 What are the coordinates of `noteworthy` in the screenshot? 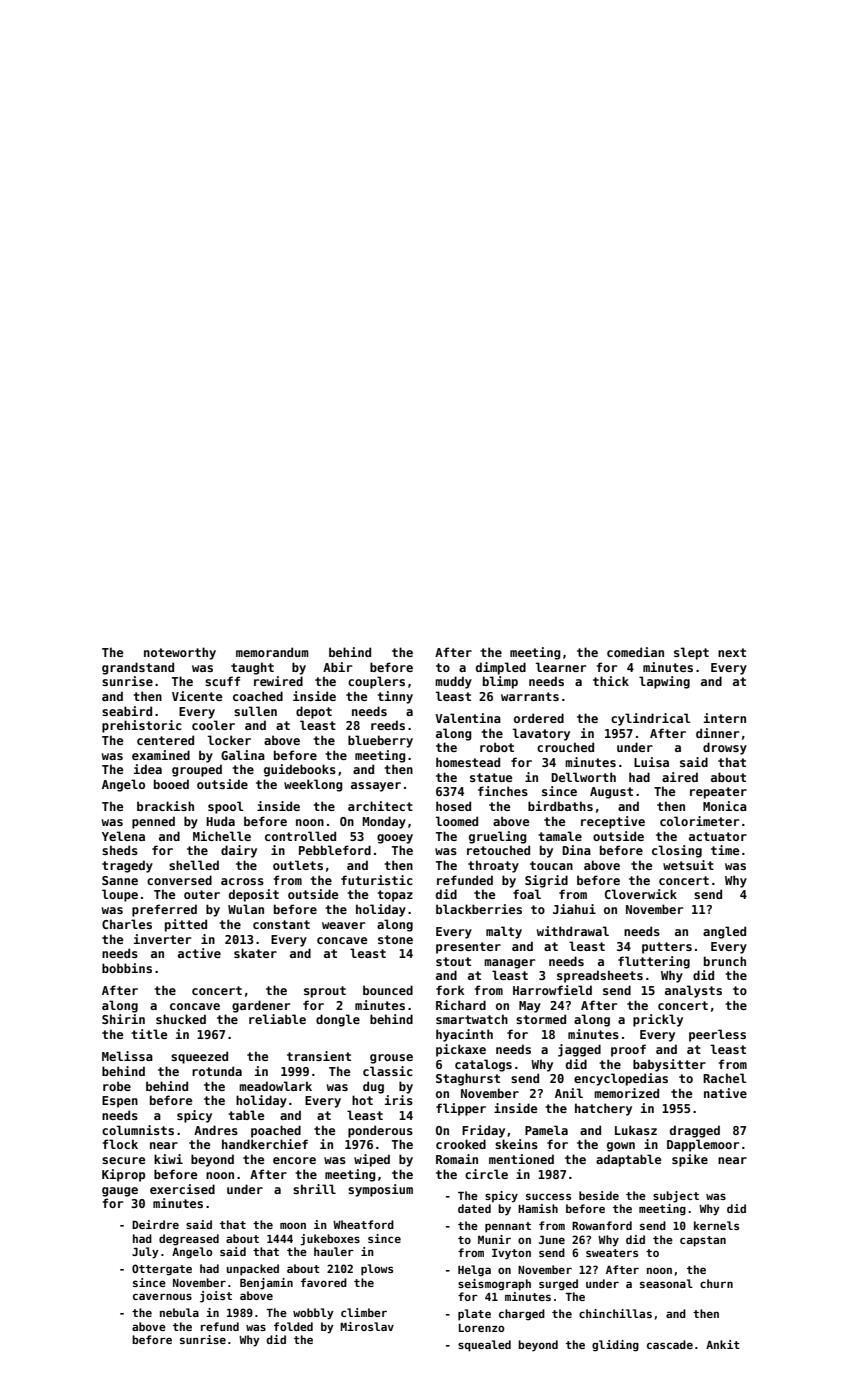 It's located at (180, 653).
